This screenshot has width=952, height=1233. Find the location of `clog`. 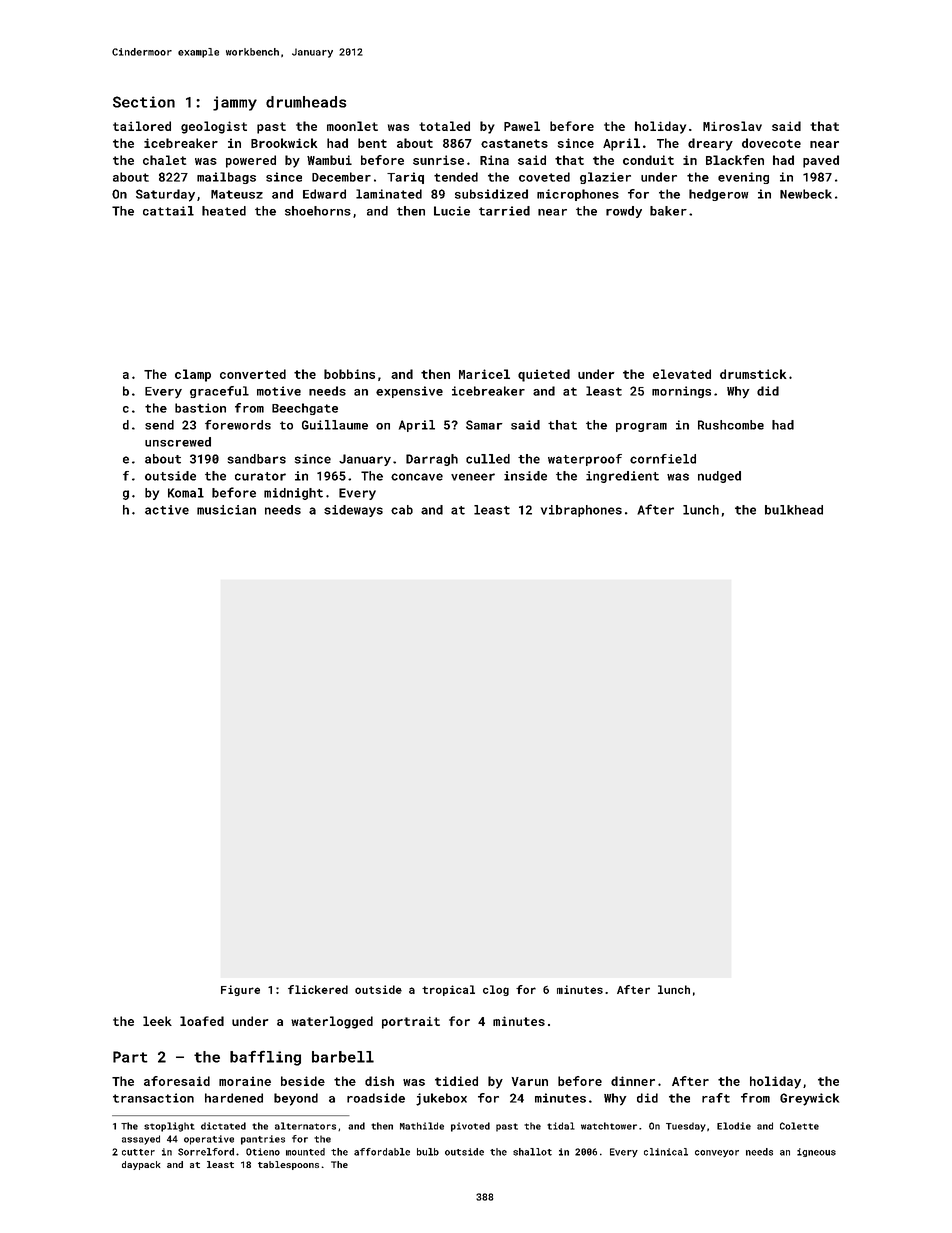

clog is located at coordinates (496, 990).
